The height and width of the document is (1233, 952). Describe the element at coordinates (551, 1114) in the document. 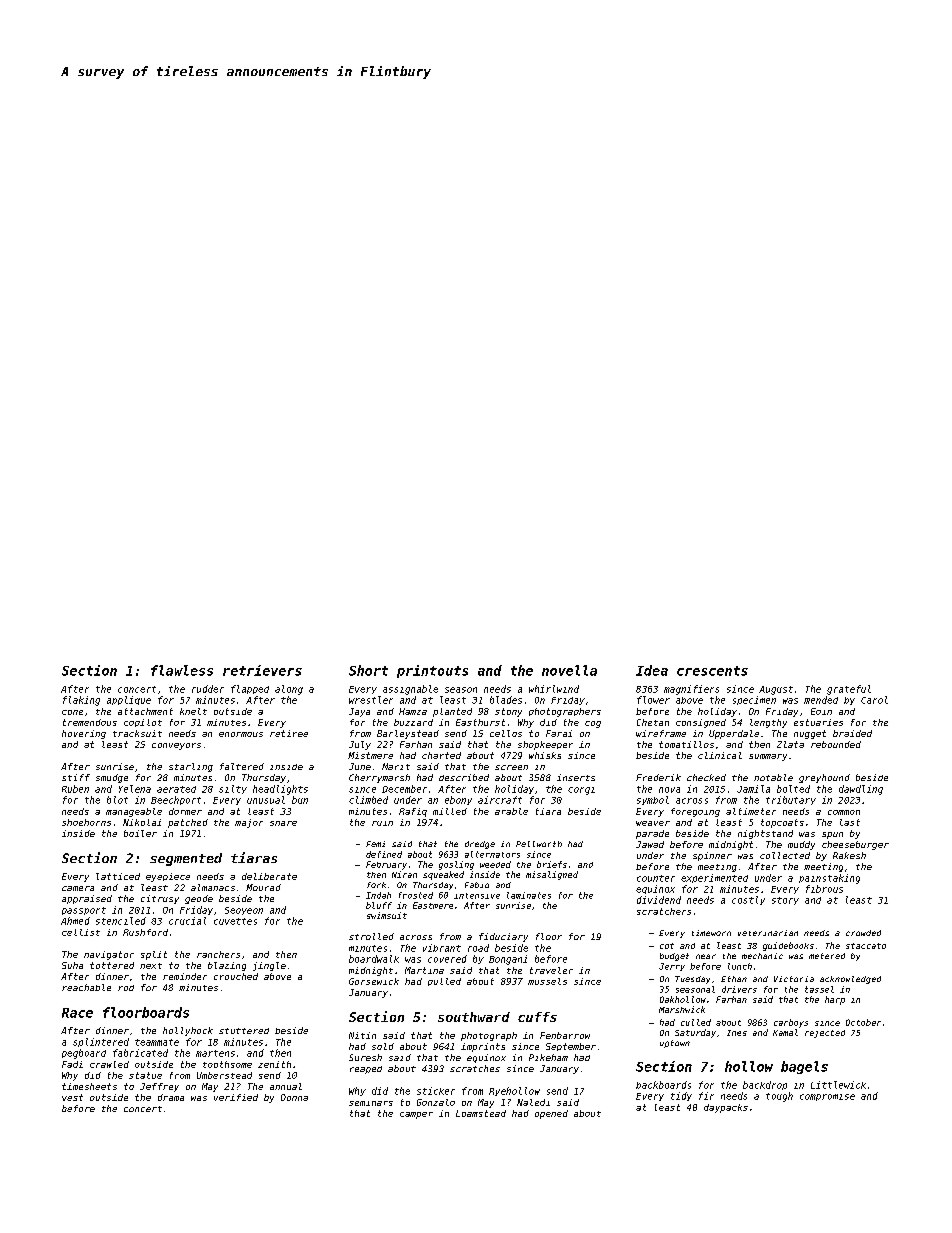

I see `opened` at that location.
